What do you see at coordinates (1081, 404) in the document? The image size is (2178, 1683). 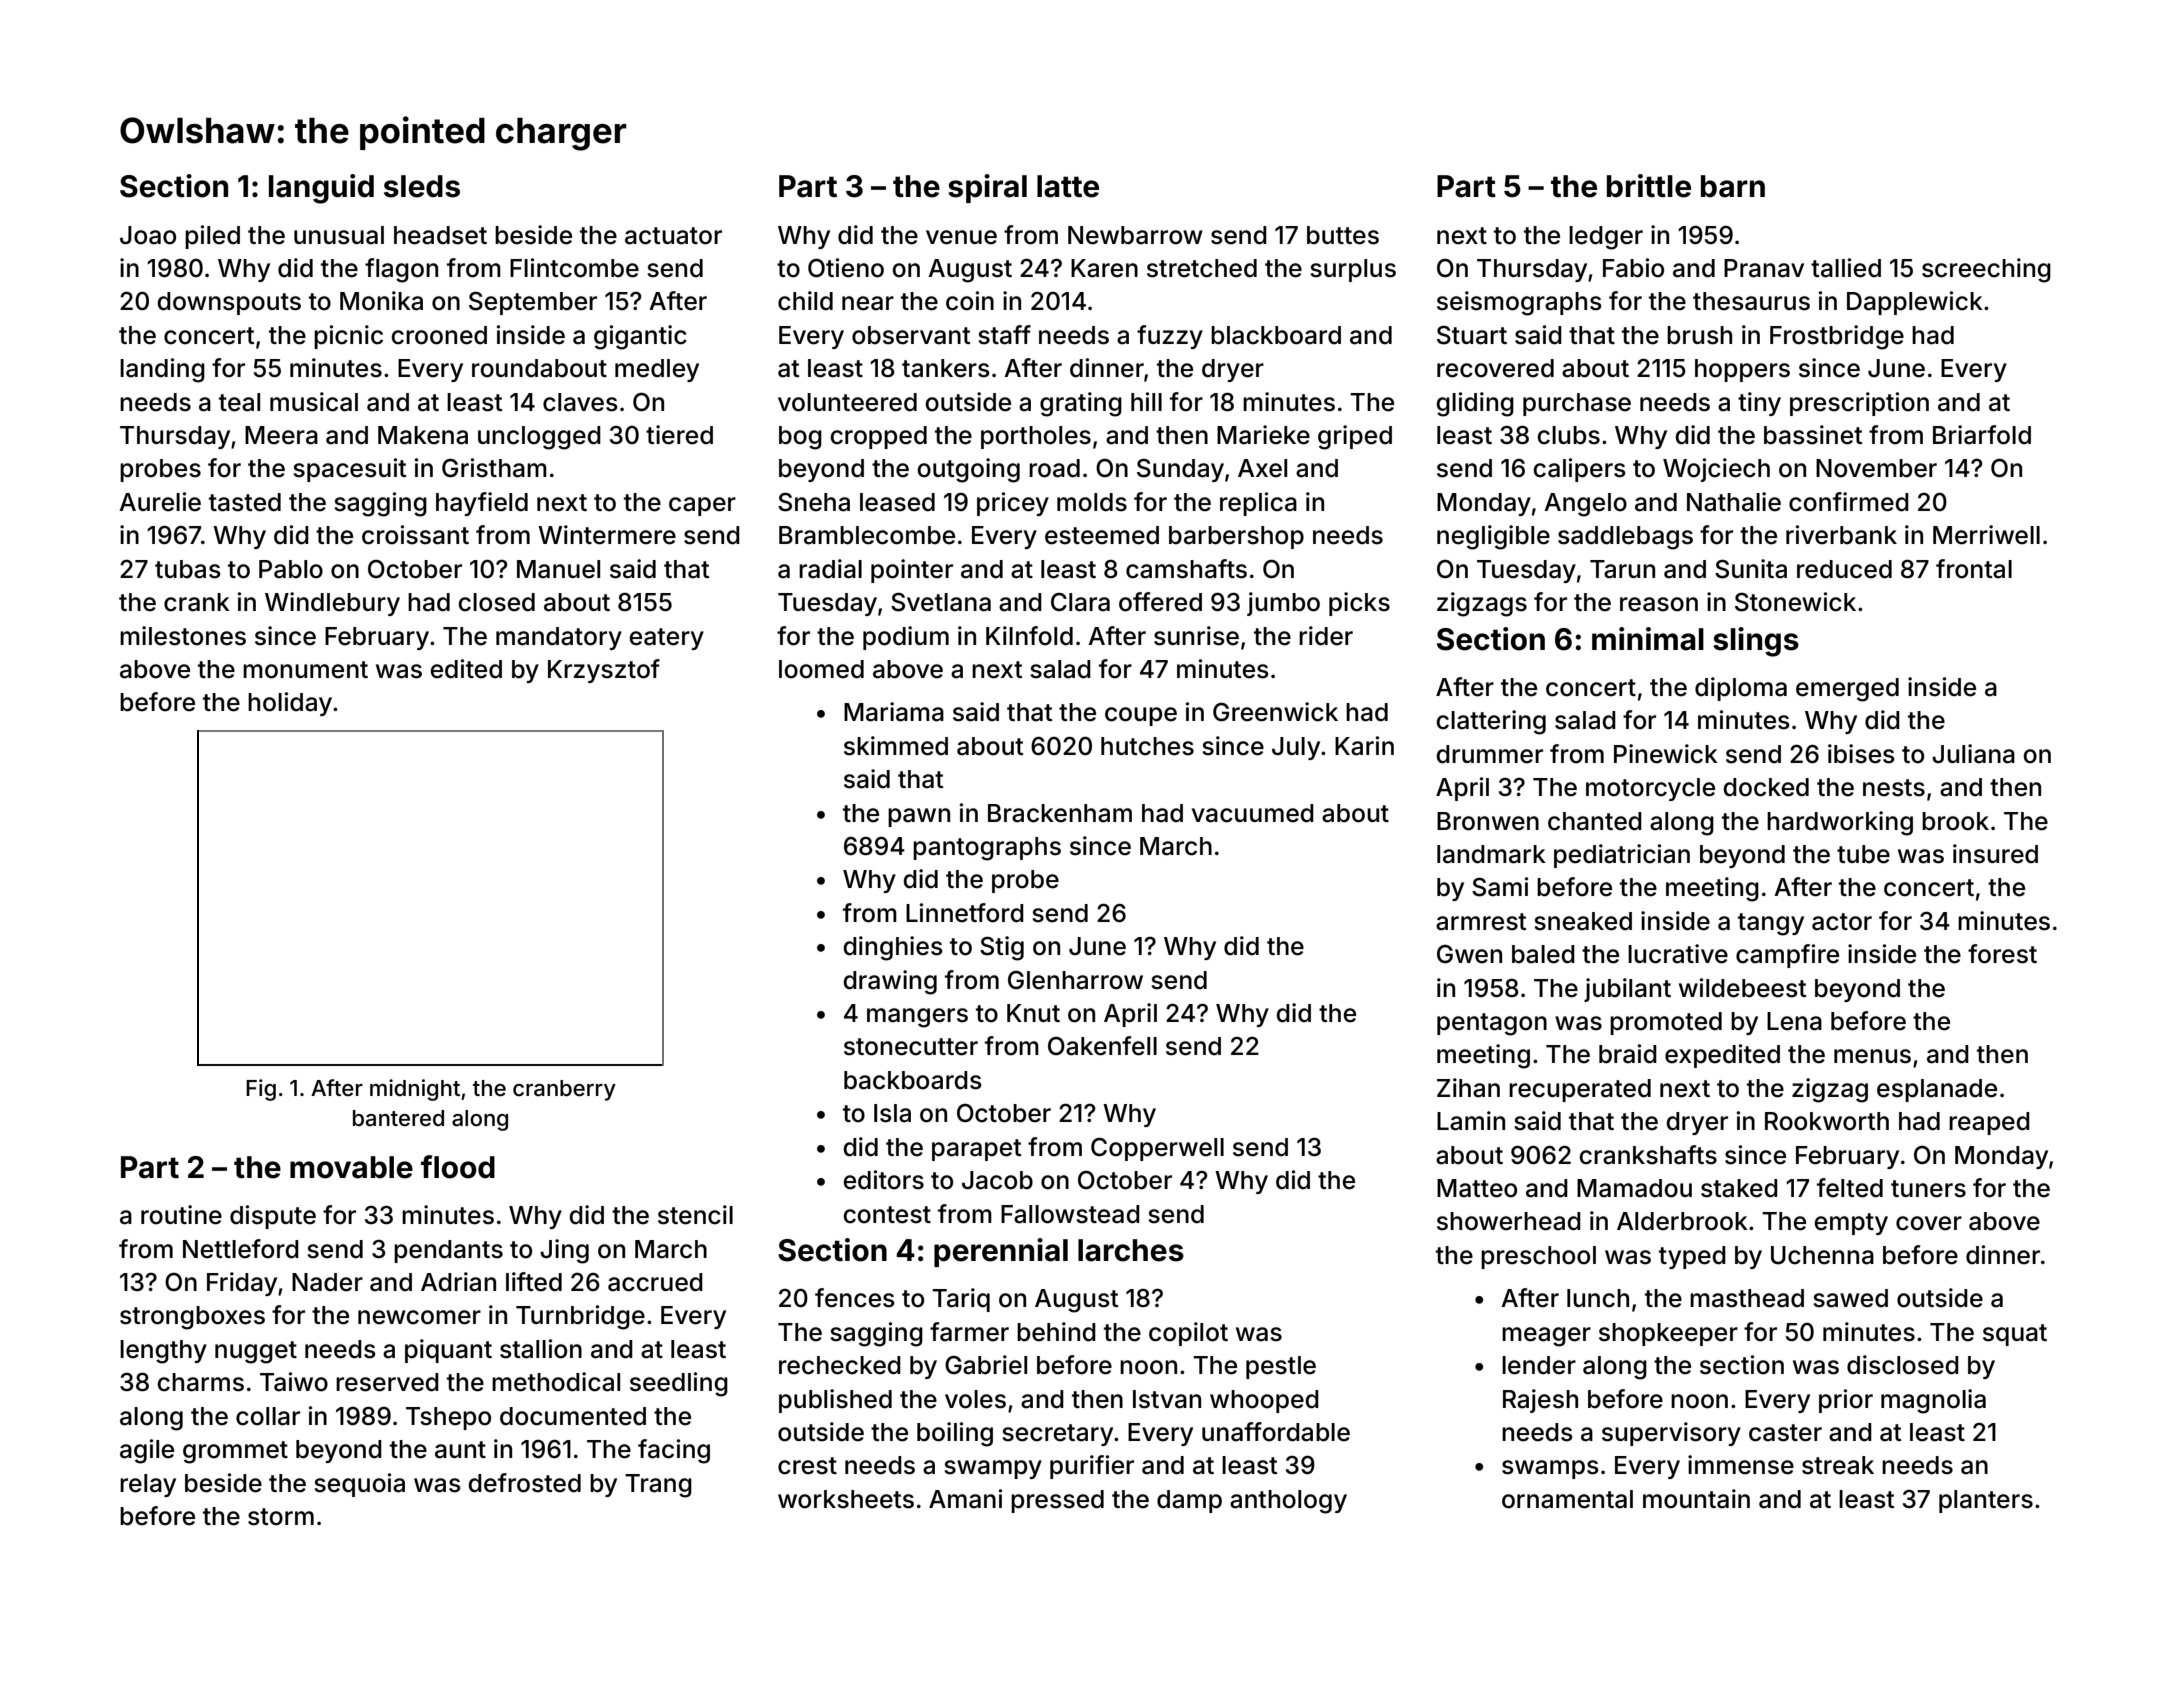 I see `grating` at bounding box center [1081, 404].
